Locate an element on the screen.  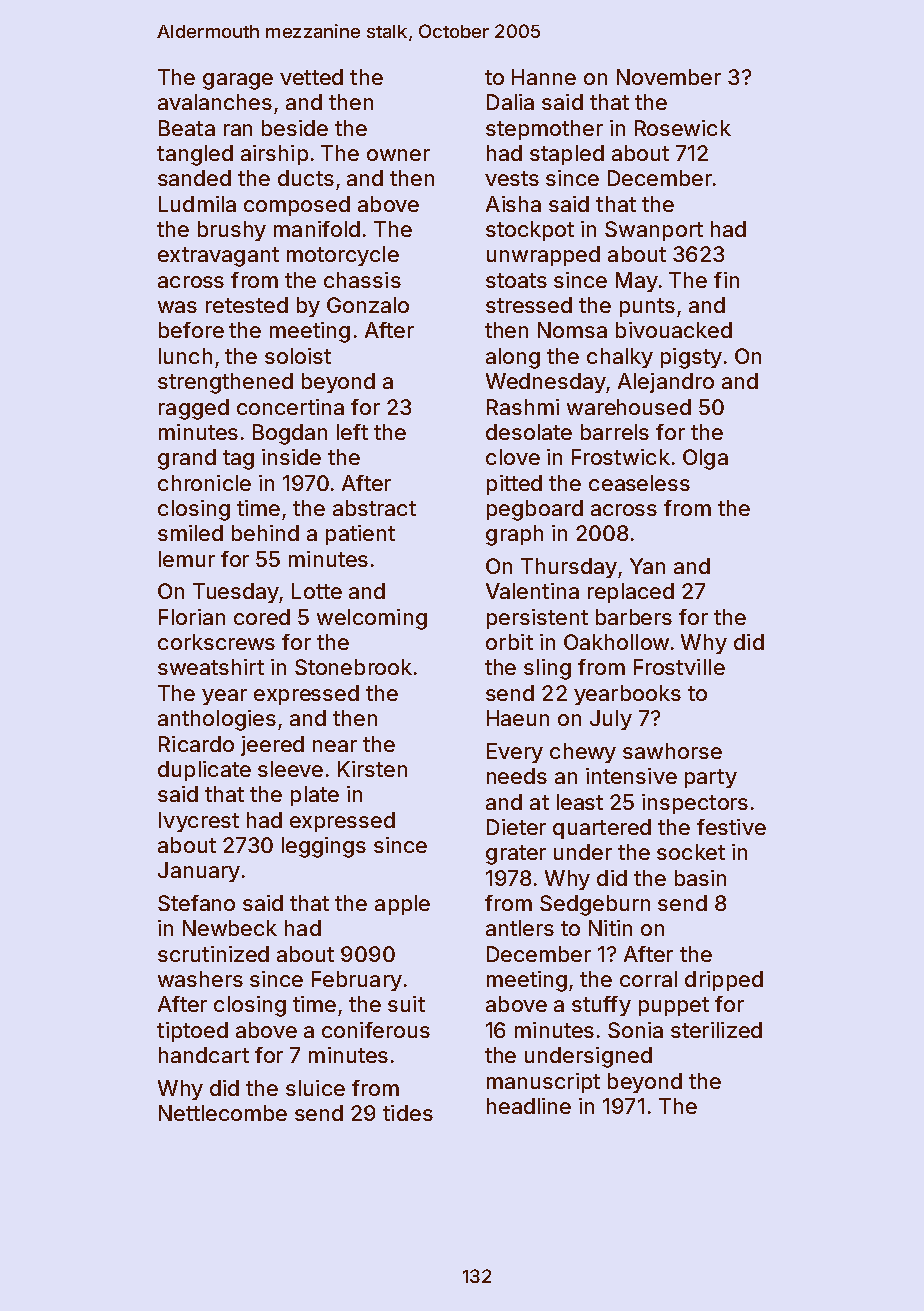
May is located at coordinates (637, 282).
